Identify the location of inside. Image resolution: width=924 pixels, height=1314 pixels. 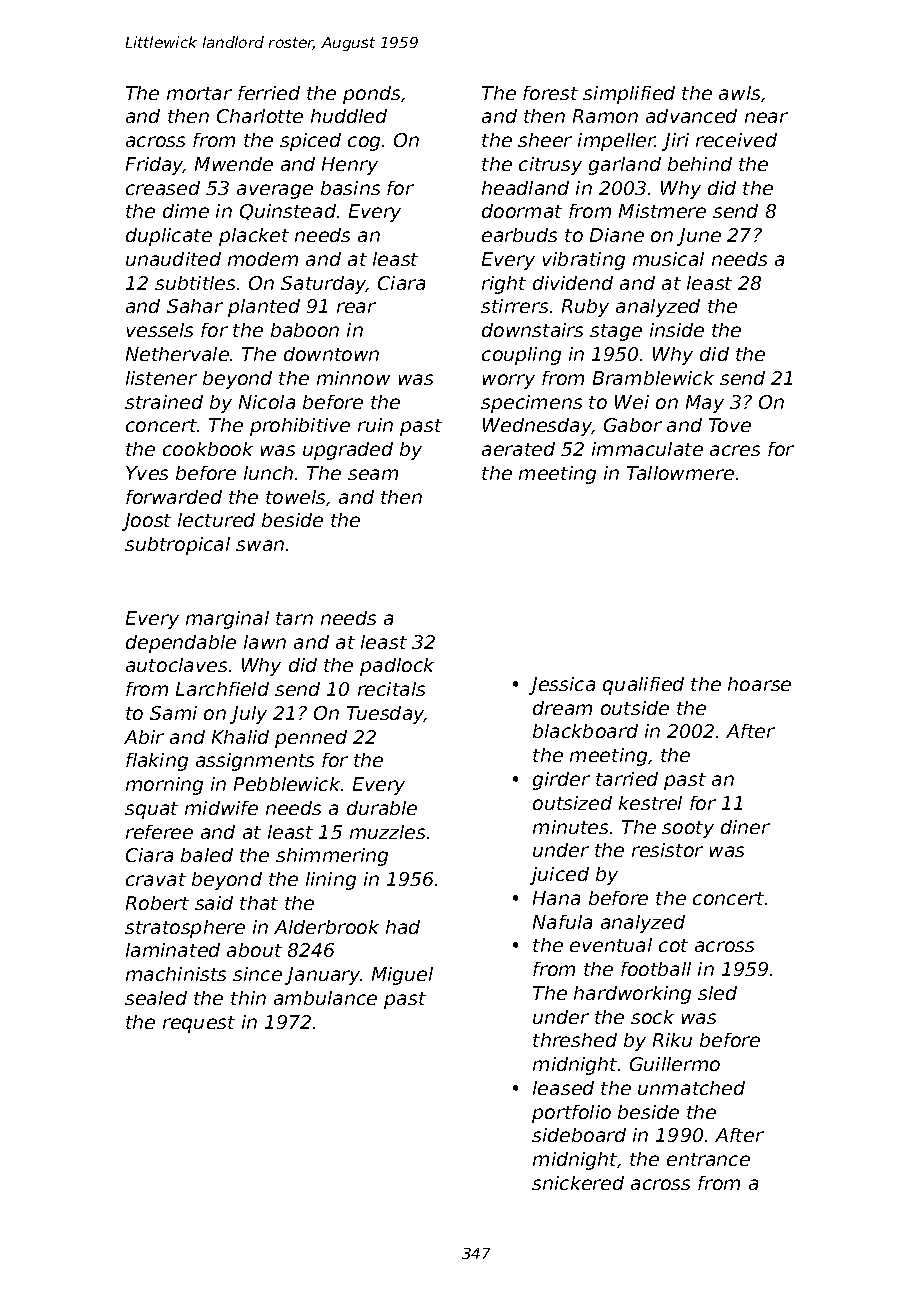
(677, 330).
